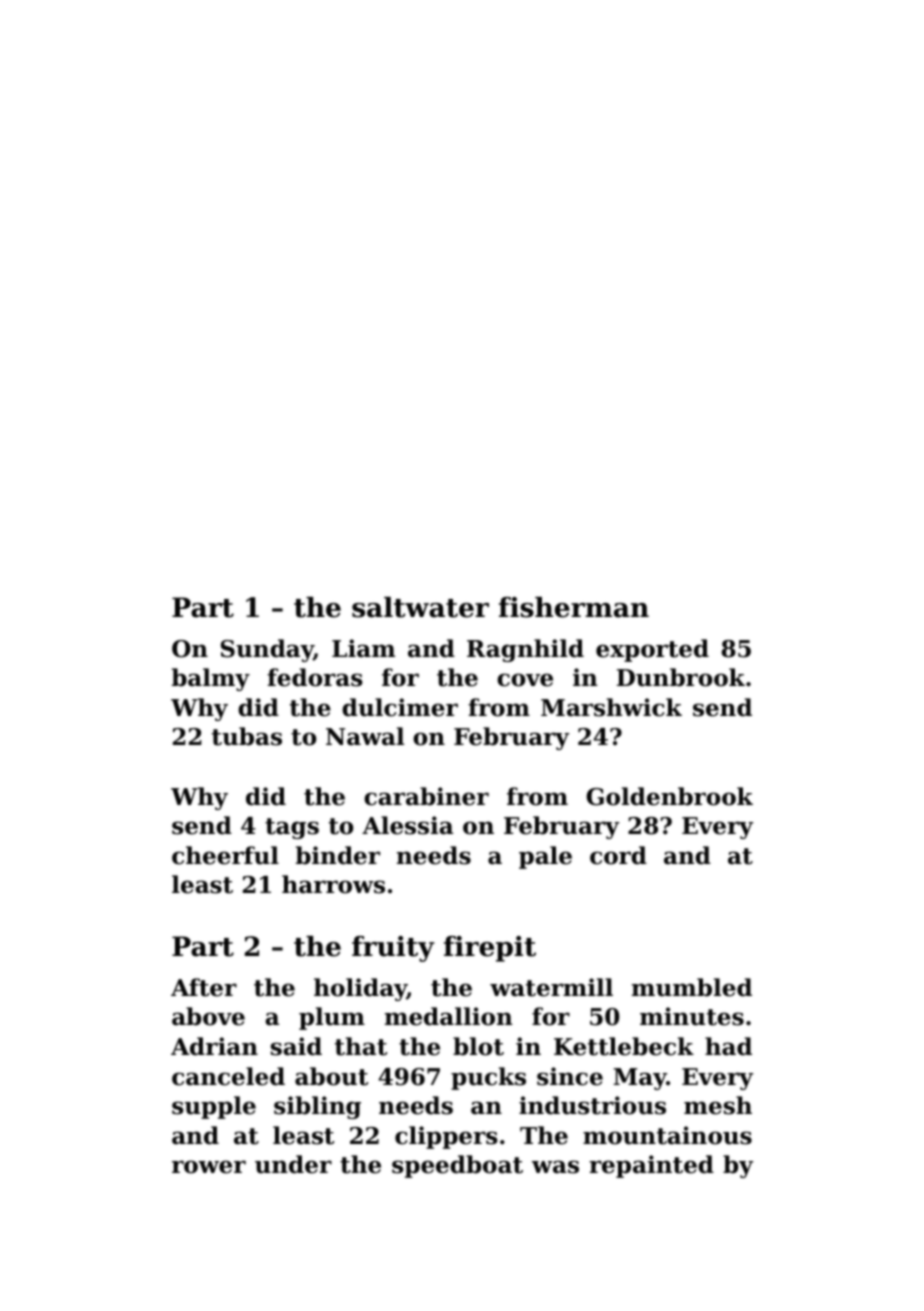 The height and width of the screenshot is (1311, 924). Describe the element at coordinates (209, 1167) in the screenshot. I see `rower` at that location.
